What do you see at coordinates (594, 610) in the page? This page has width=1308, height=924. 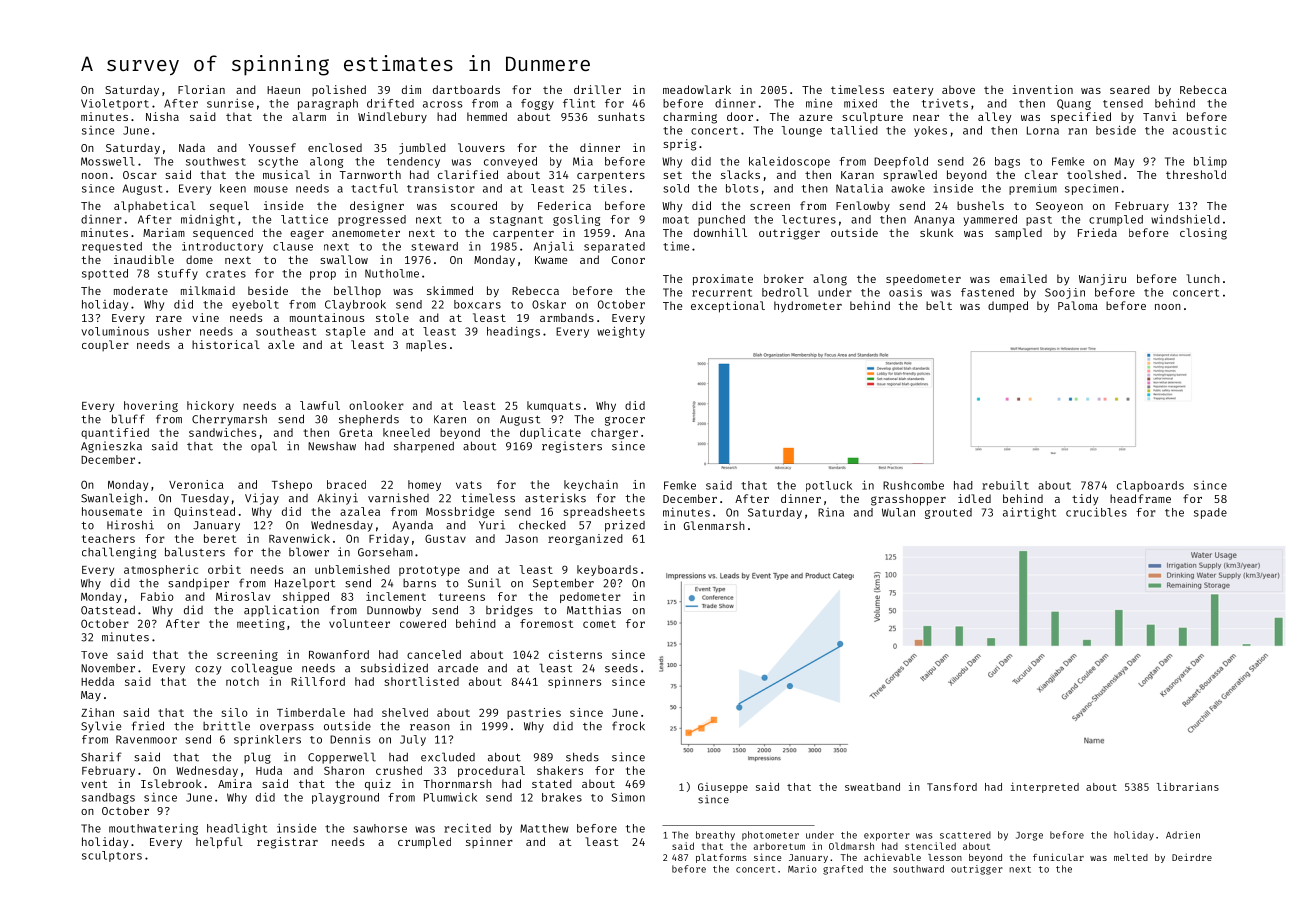 I see `Matthias` at bounding box center [594, 610].
